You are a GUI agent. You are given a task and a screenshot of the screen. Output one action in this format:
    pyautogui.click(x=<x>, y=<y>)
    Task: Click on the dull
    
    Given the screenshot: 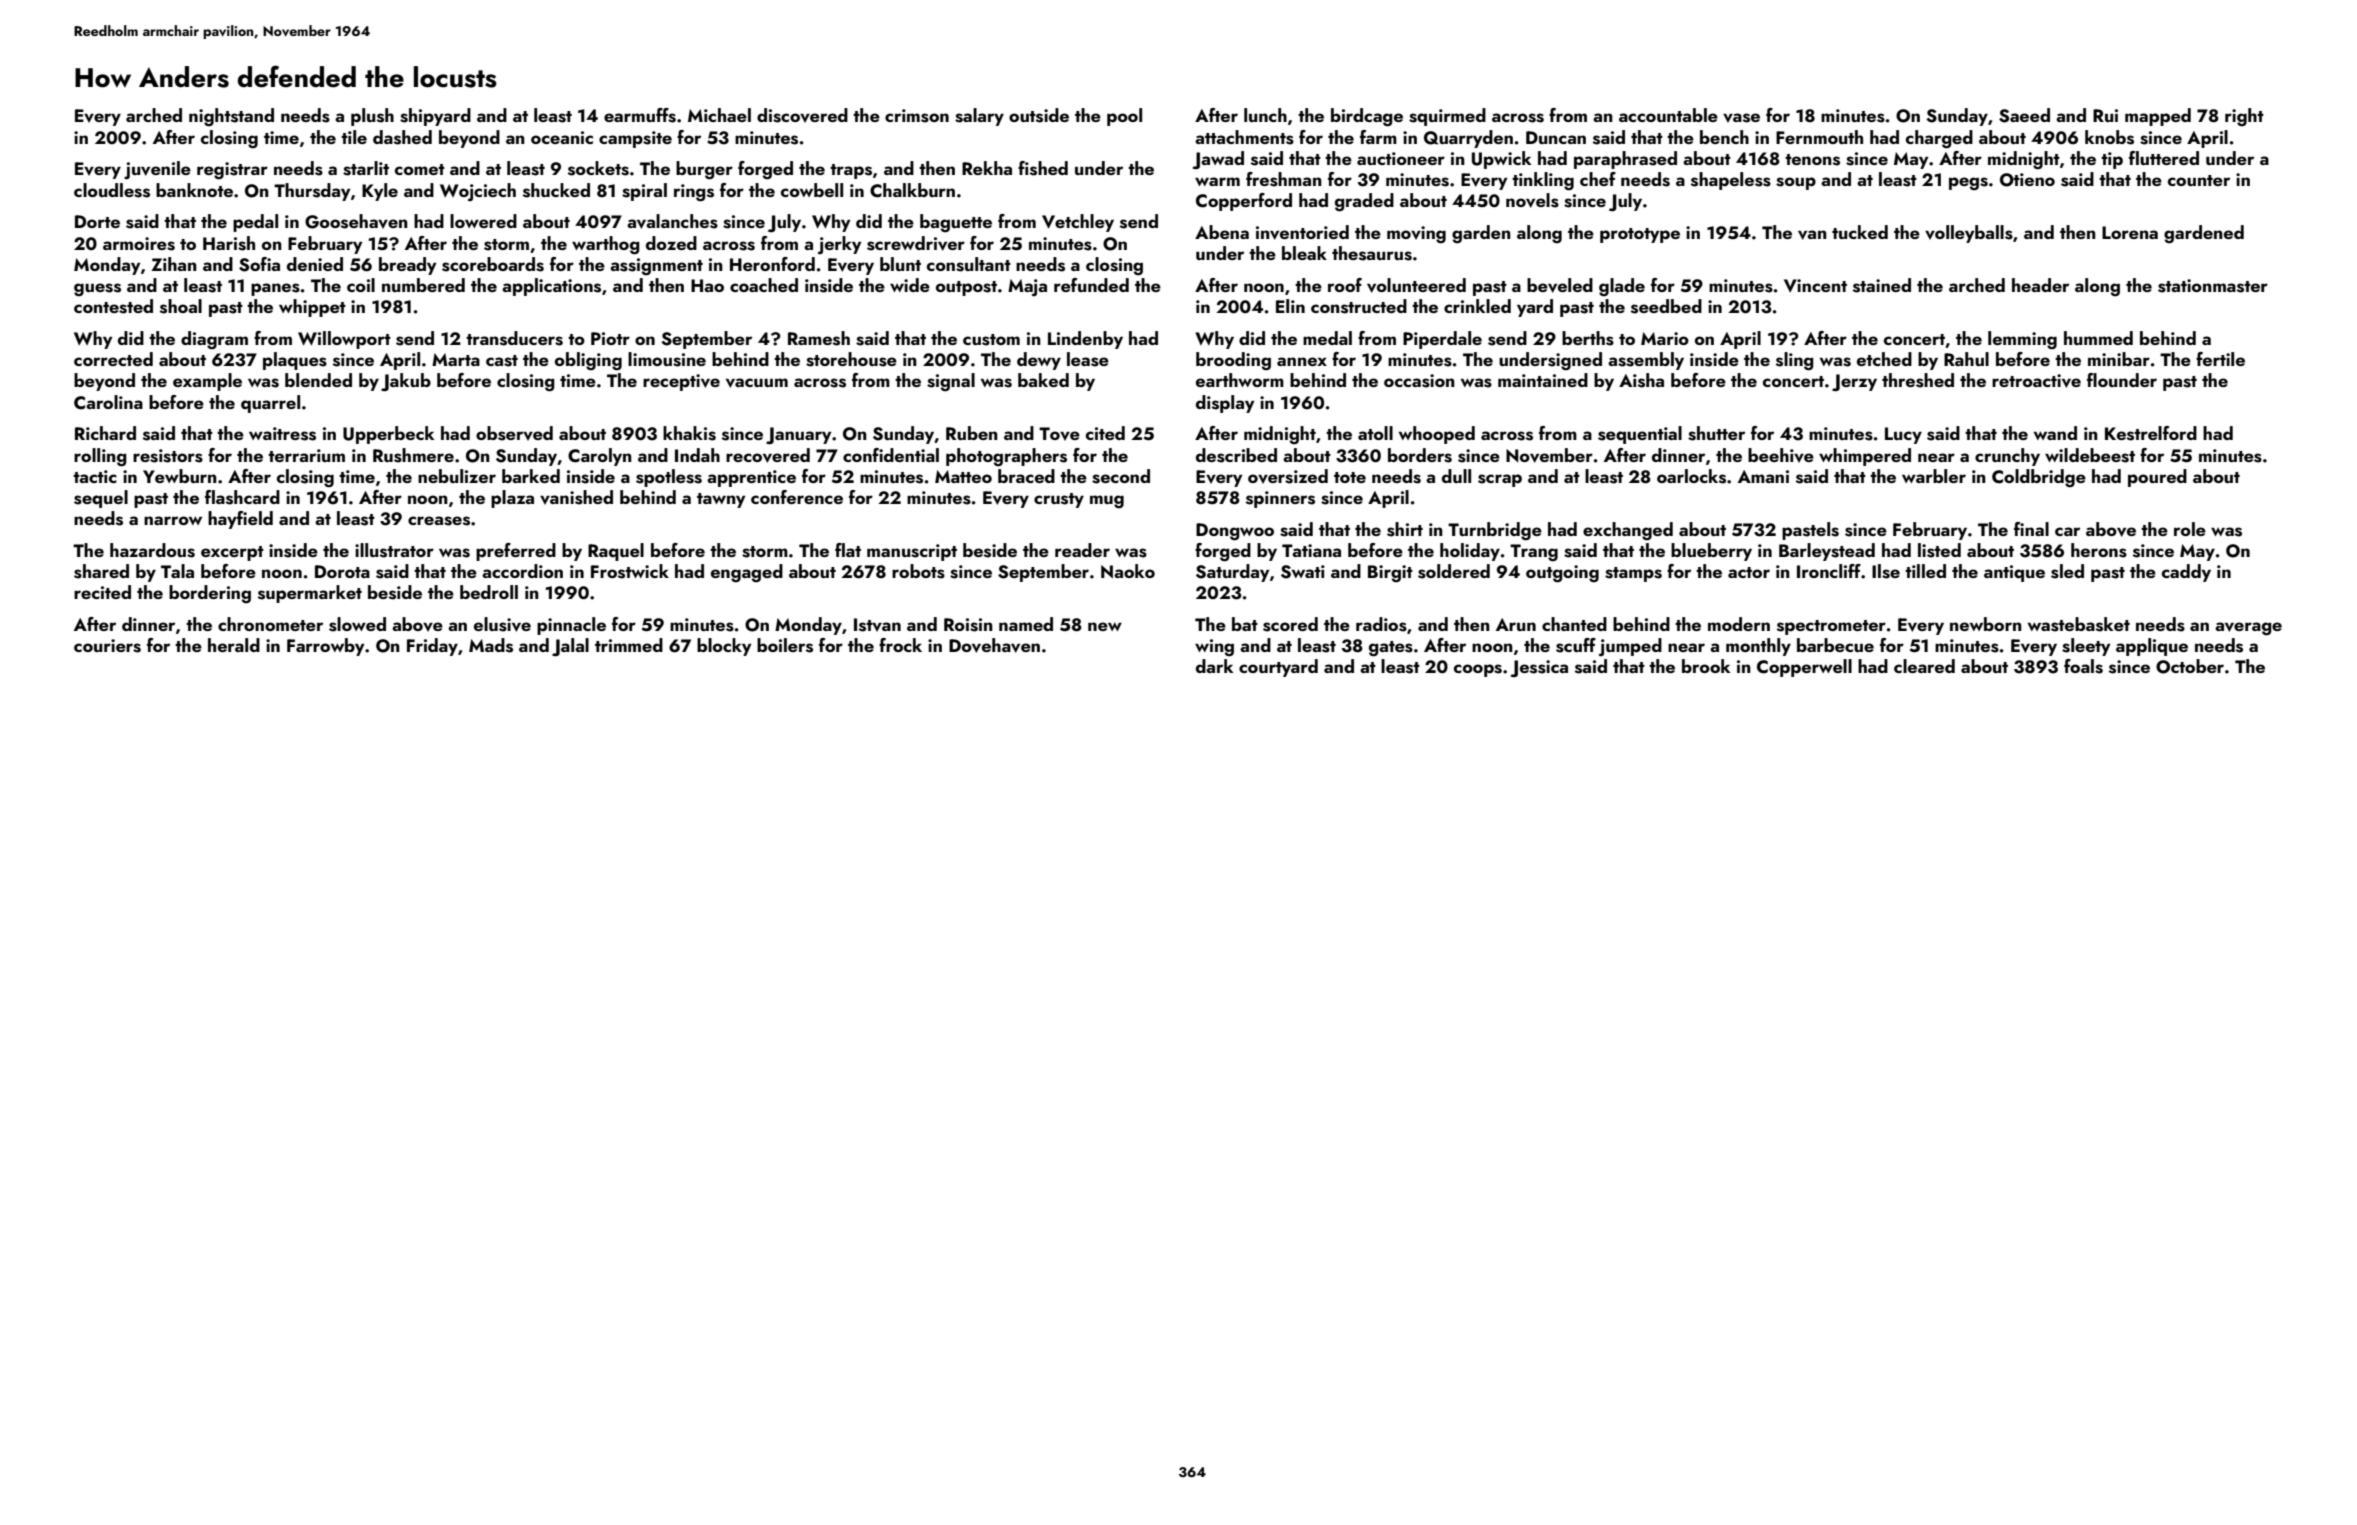 What is the action you would take?
    pyautogui.click(x=1456, y=476)
